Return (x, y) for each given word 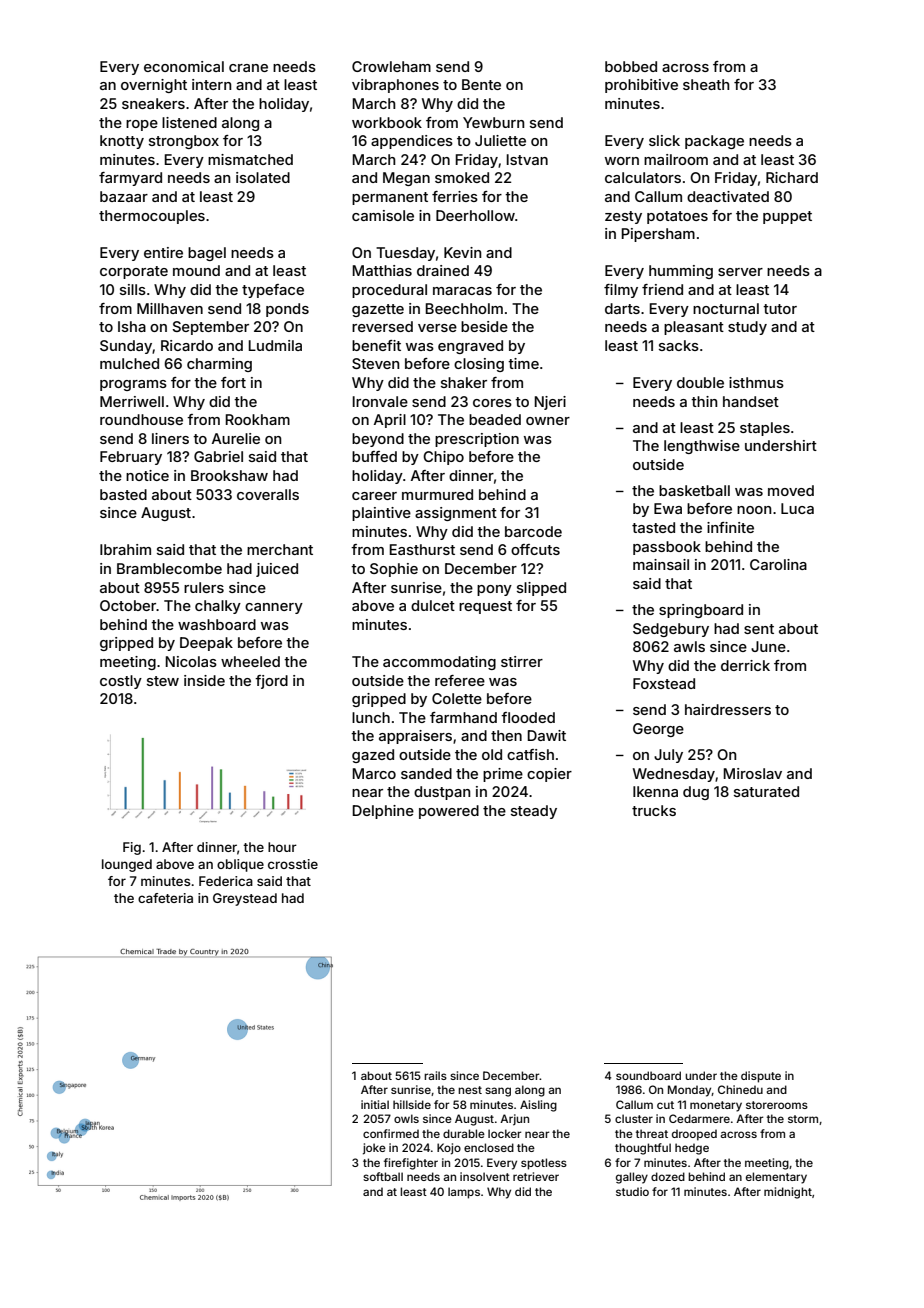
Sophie (394, 570)
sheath (706, 84)
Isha (132, 326)
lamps (464, 1193)
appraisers (415, 737)
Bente (481, 84)
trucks (654, 810)
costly (121, 682)
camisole (383, 215)
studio (632, 1191)
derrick (745, 665)
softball (383, 1176)
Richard (792, 177)
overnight (154, 86)
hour (282, 847)
